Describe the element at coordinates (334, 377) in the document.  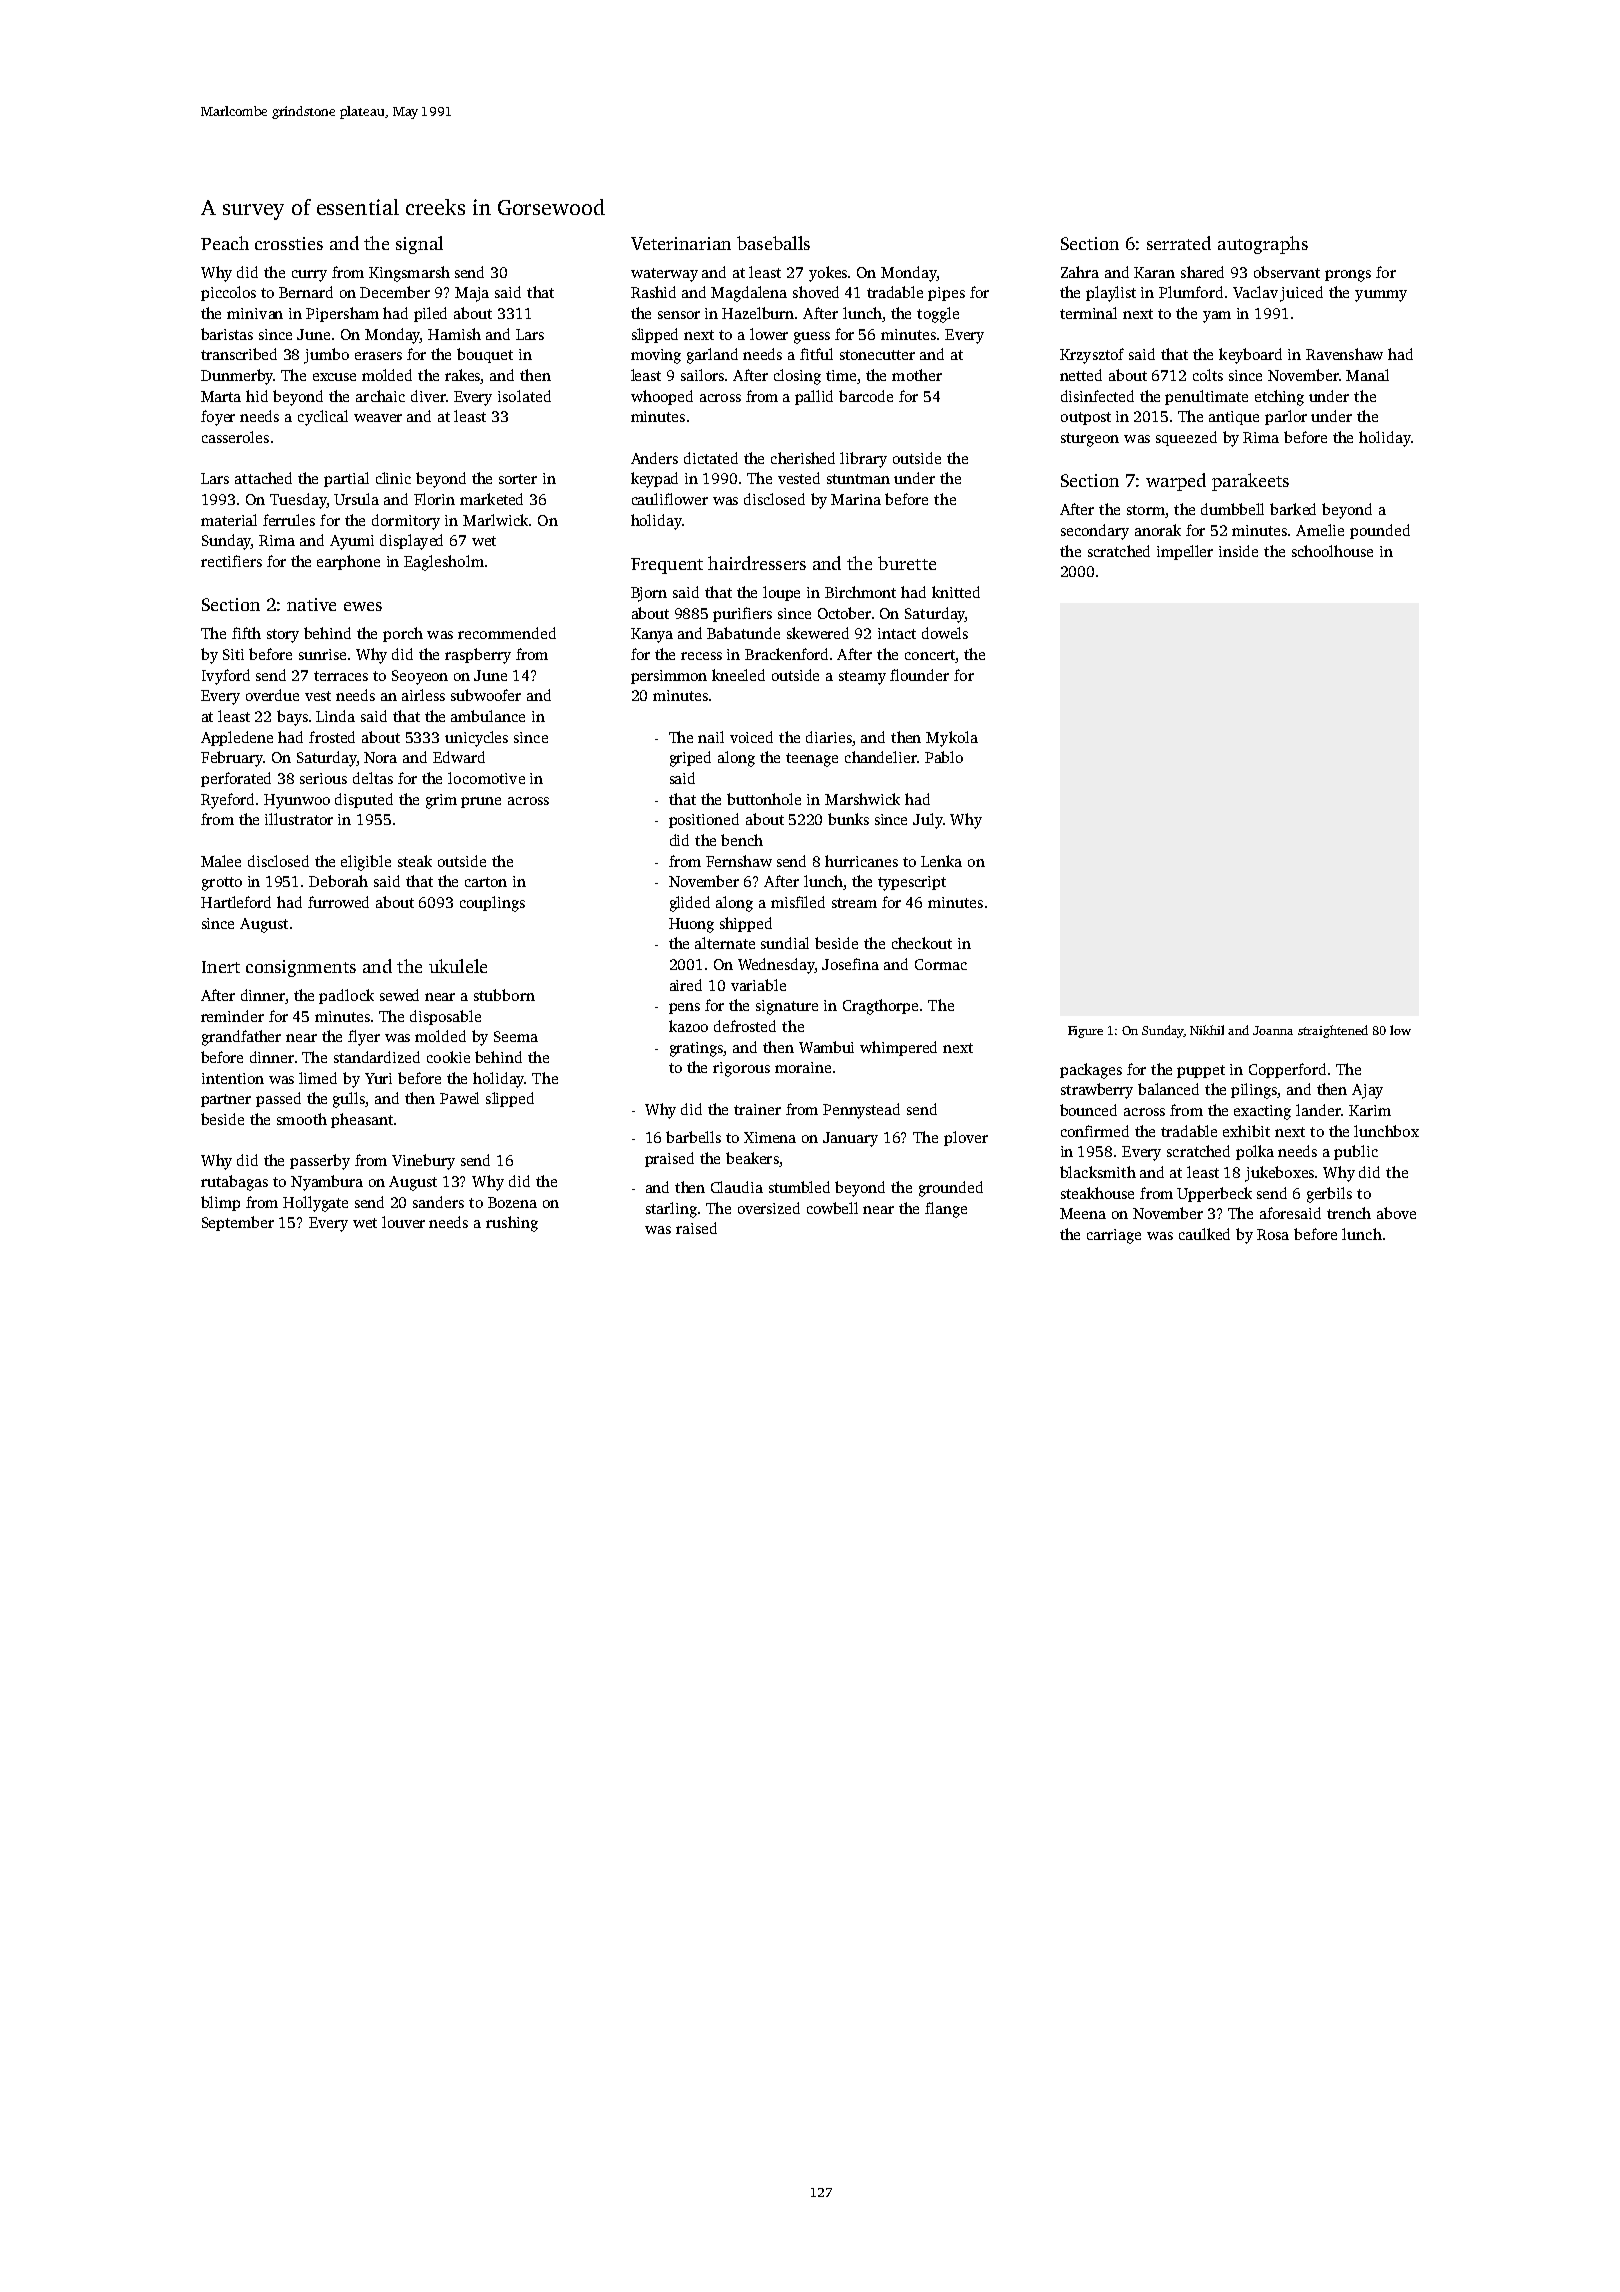
I see `excuse` at that location.
